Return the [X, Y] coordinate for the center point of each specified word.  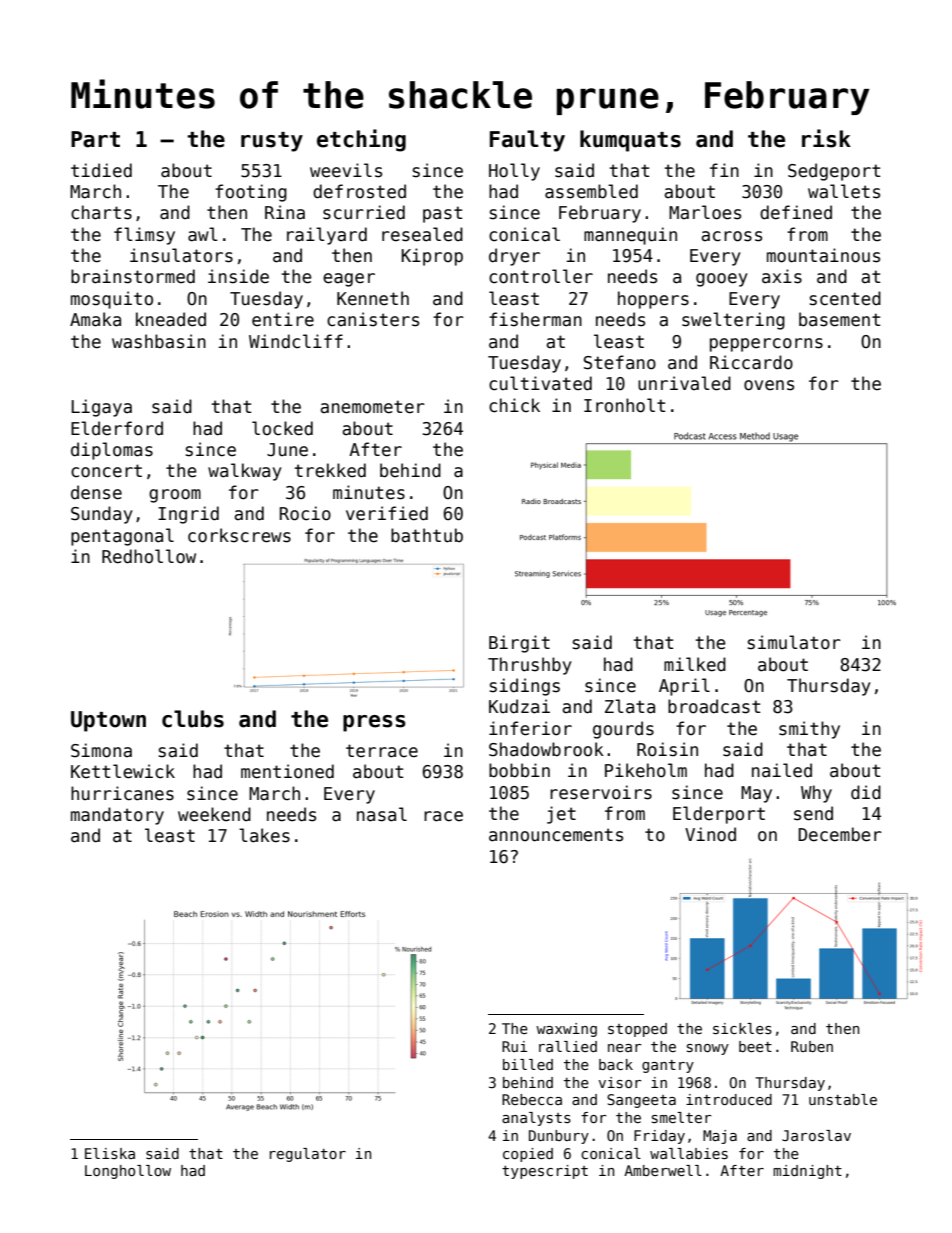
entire [283, 319]
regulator [308, 1155]
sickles [742, 1028]
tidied [101, 170]
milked [695, 664]
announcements [556, 835]
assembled [591, 191]
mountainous [823, 255]
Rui [514, 1046]
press [374, 723]
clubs [193, 719]
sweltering [733, 321]
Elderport [719, 815]
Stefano [620, 362]
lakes [264, 835]
